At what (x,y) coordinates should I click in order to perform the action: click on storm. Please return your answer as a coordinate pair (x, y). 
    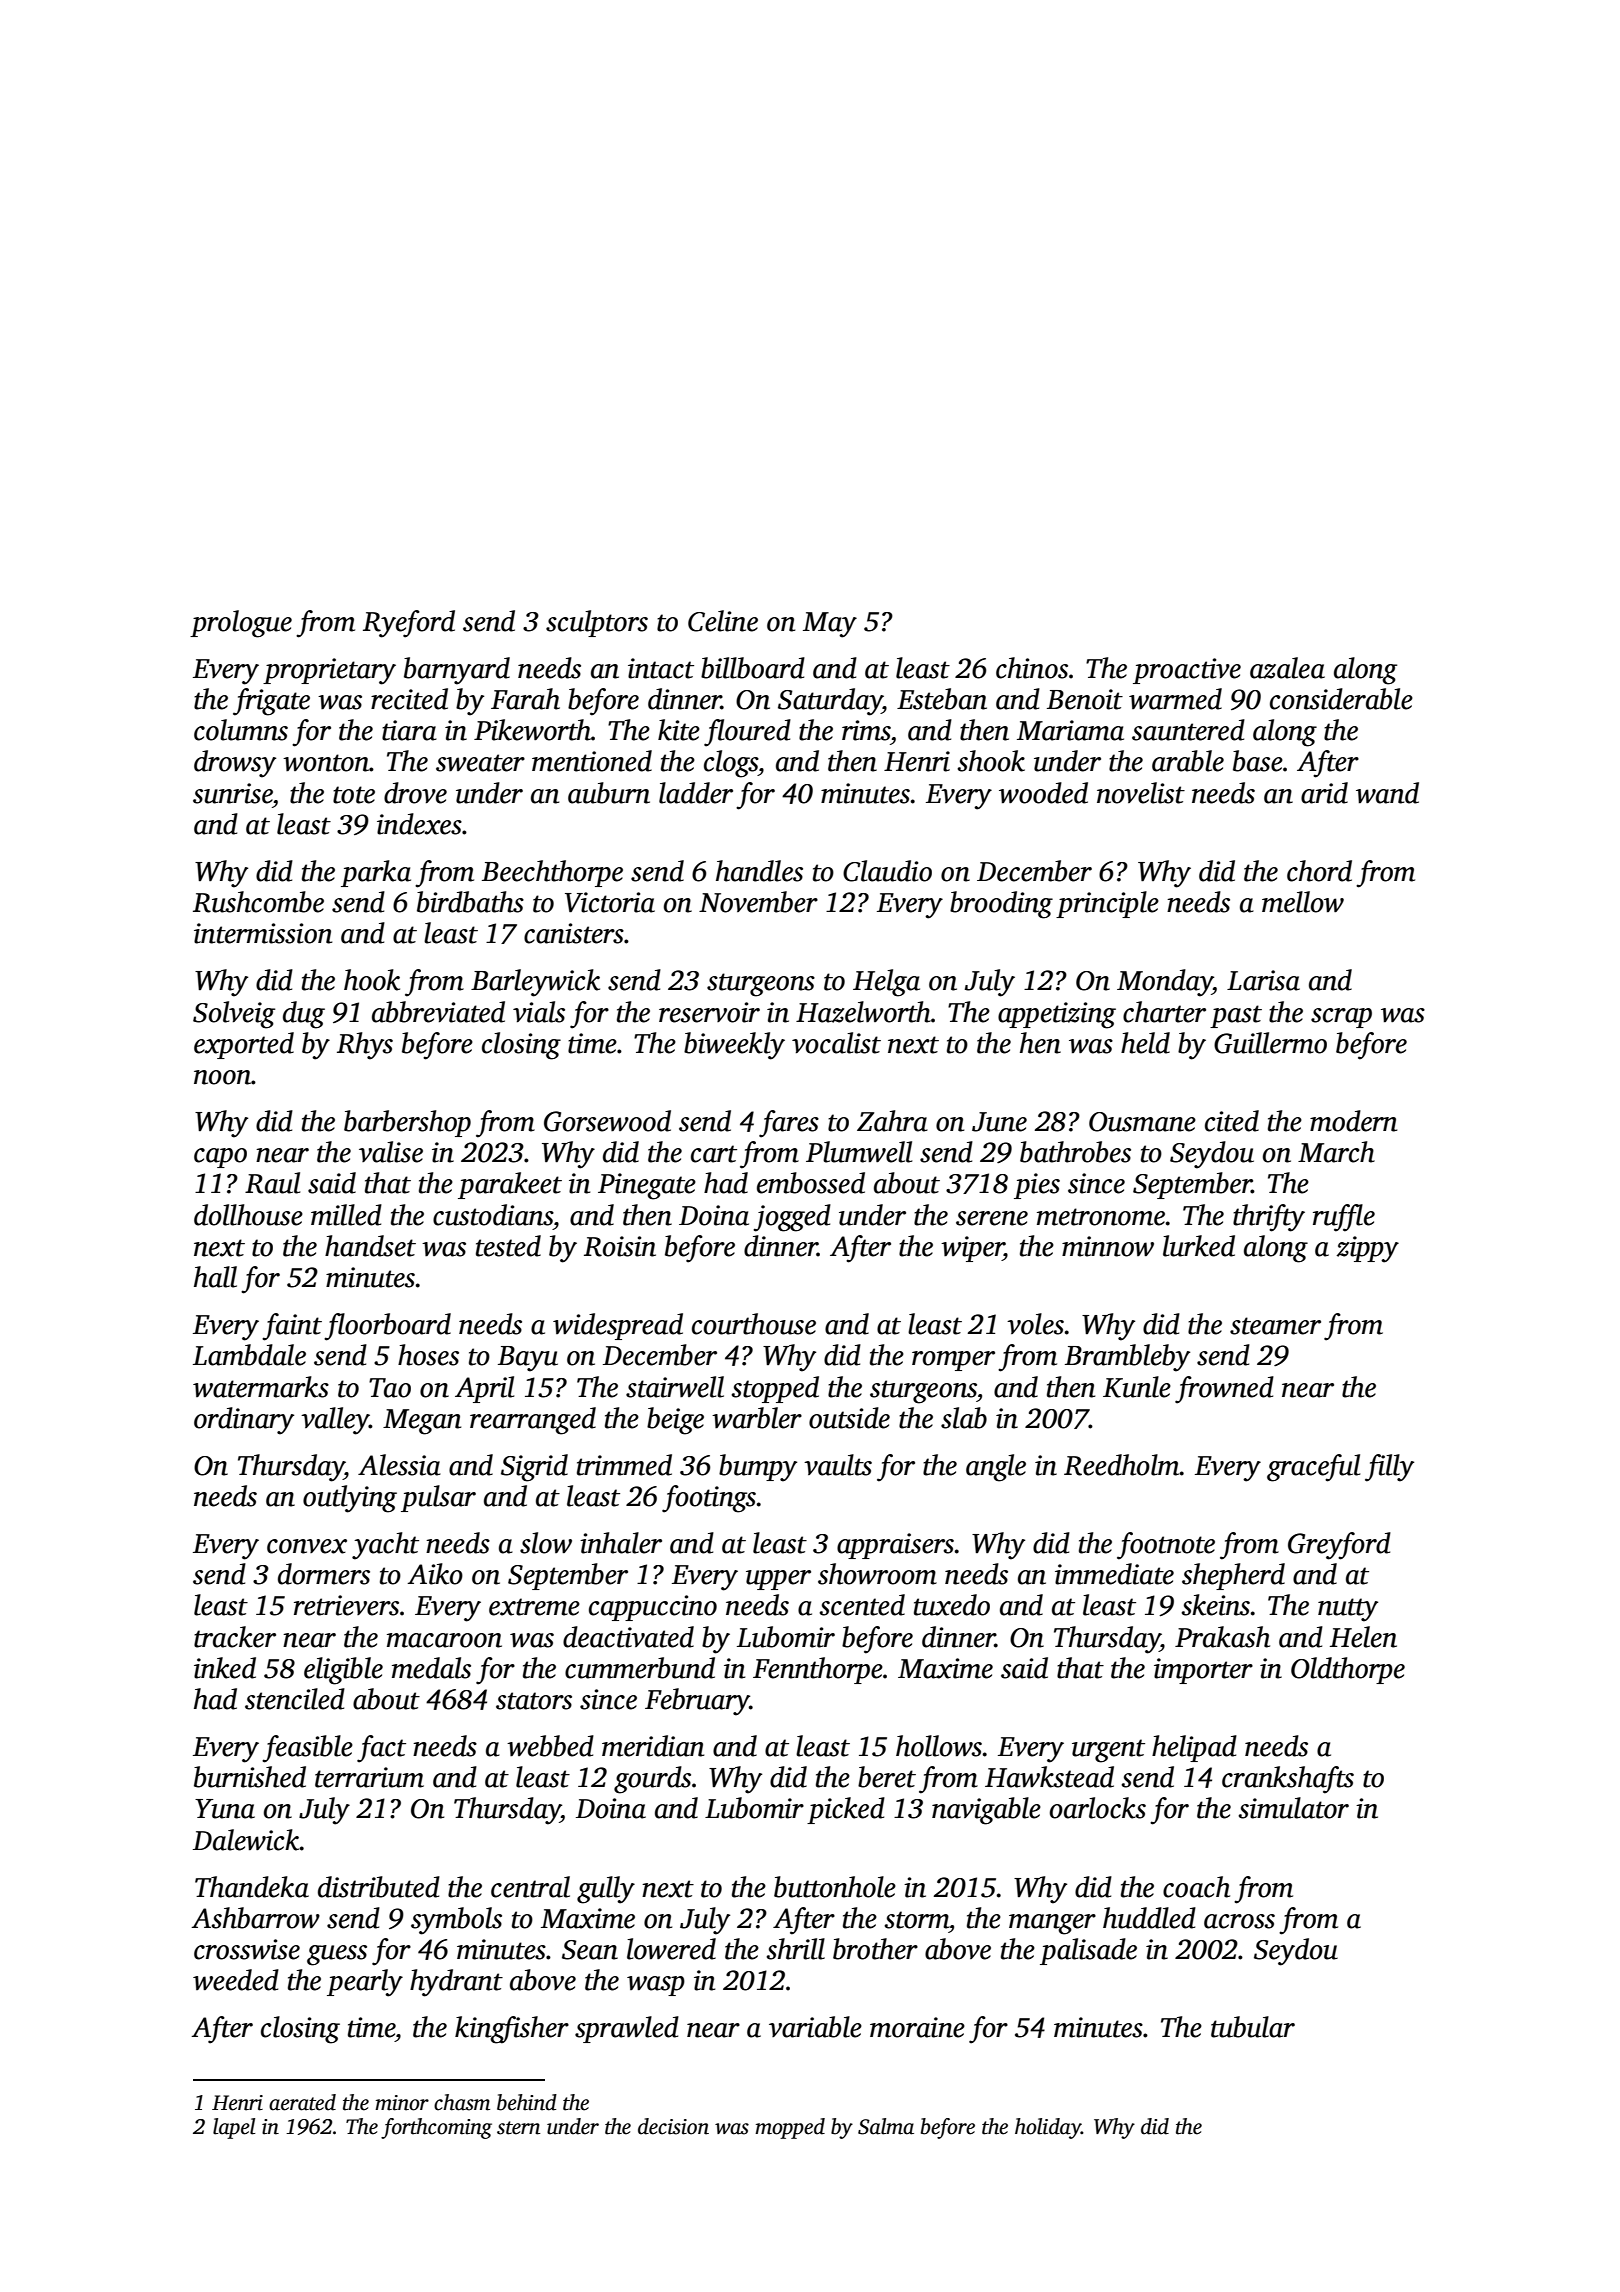
    Looking at the image, I should click on (916, 1920).
